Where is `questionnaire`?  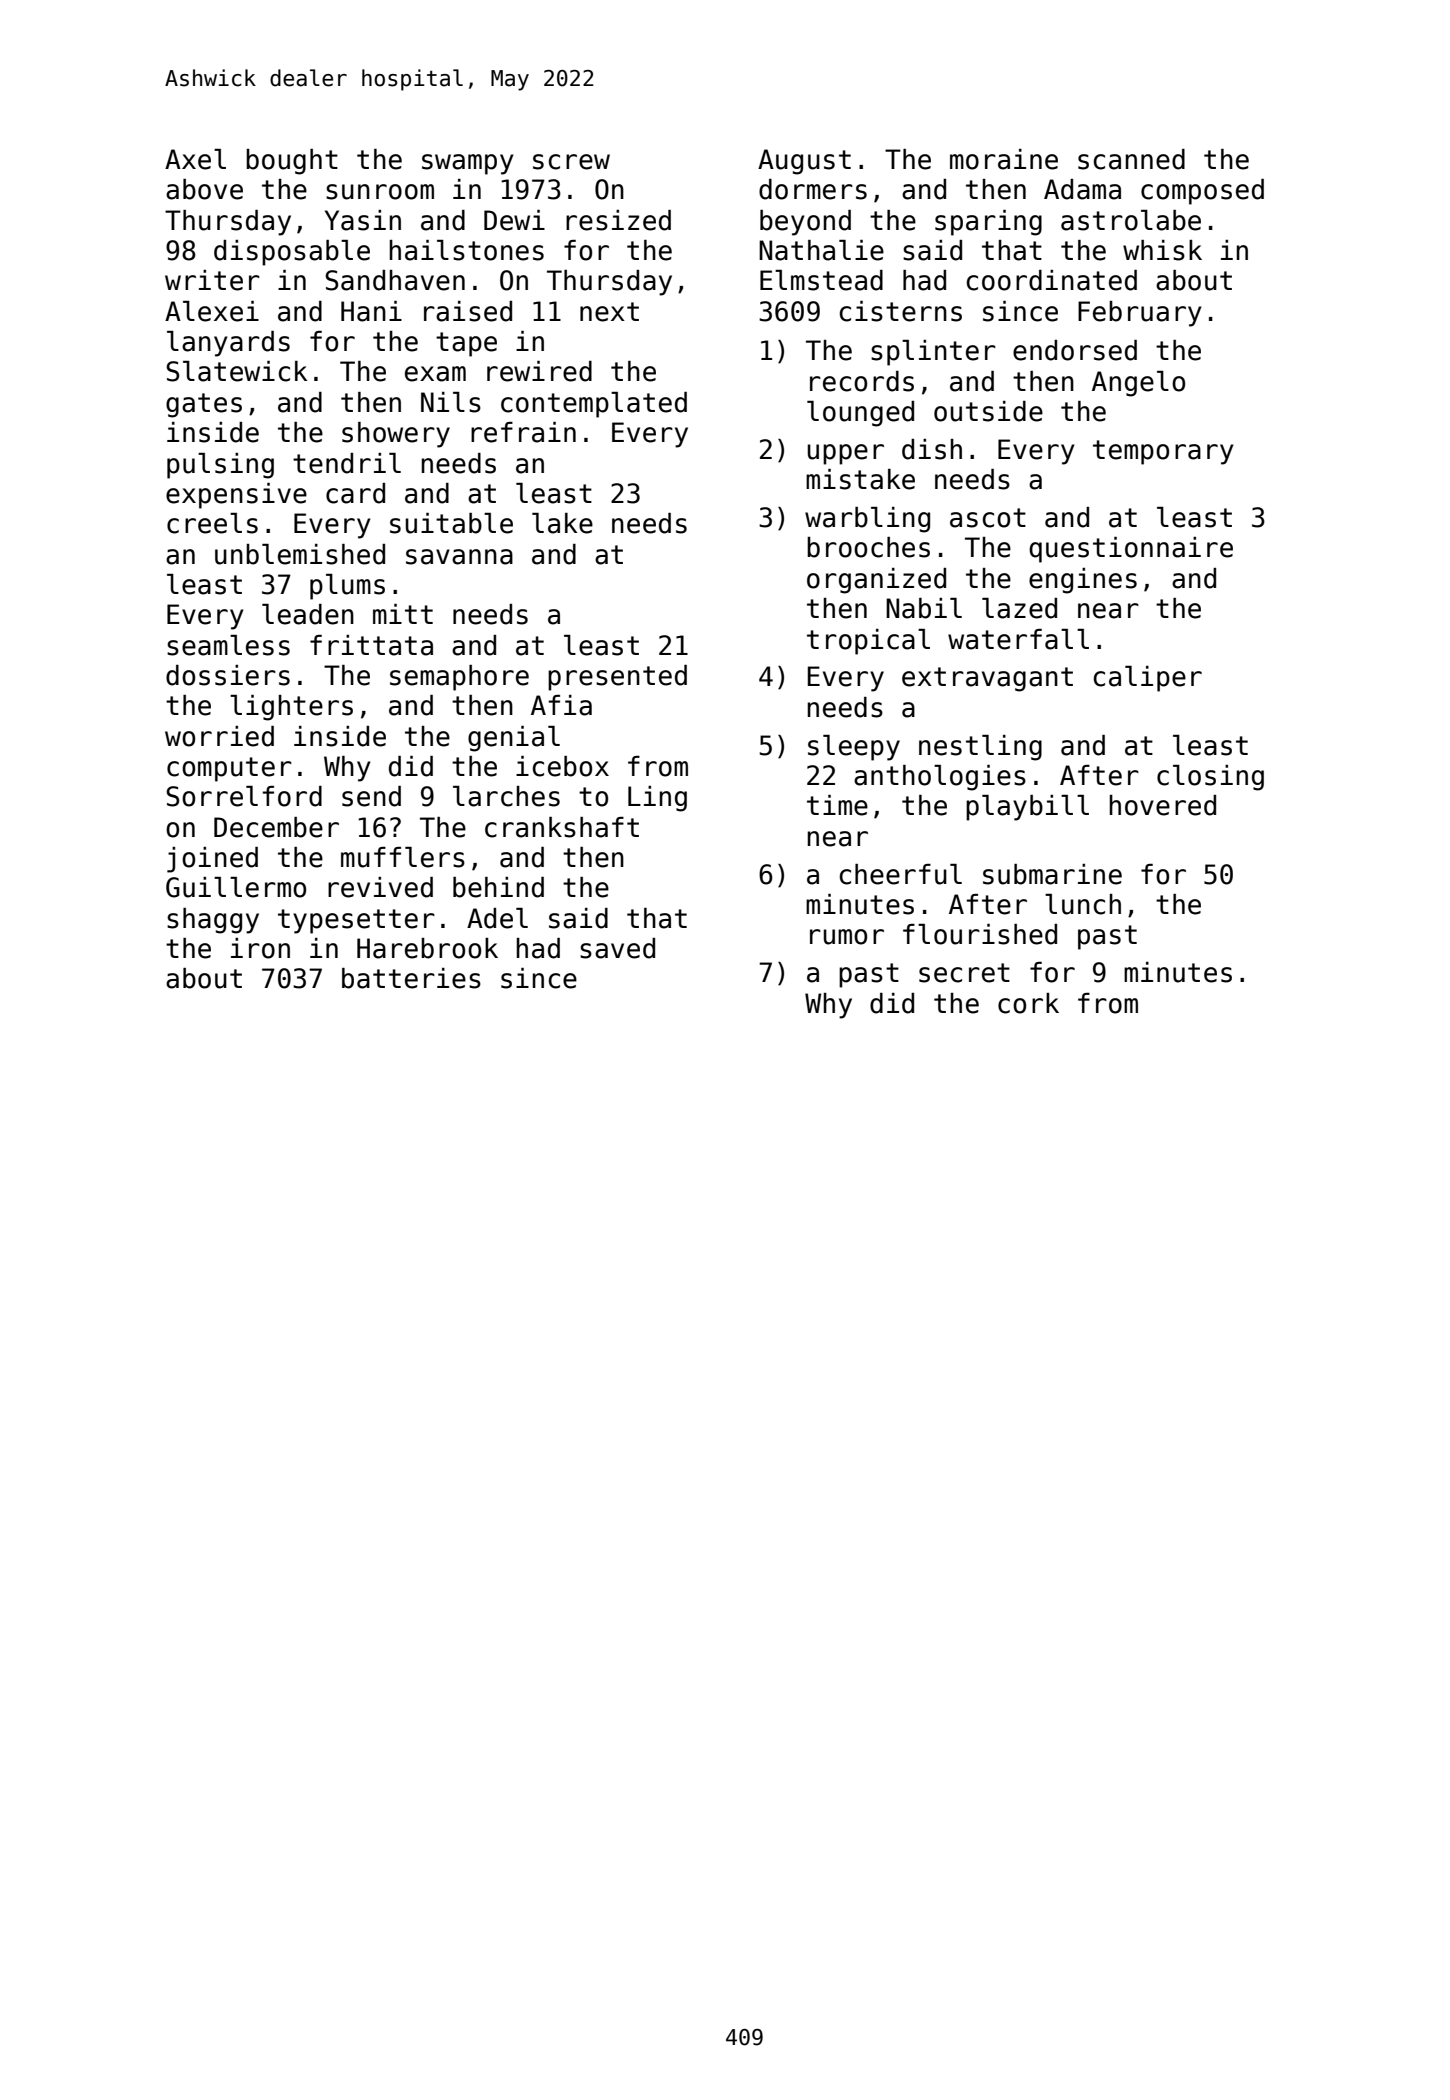 questionnaire is located at coordinates (1131, 550).
